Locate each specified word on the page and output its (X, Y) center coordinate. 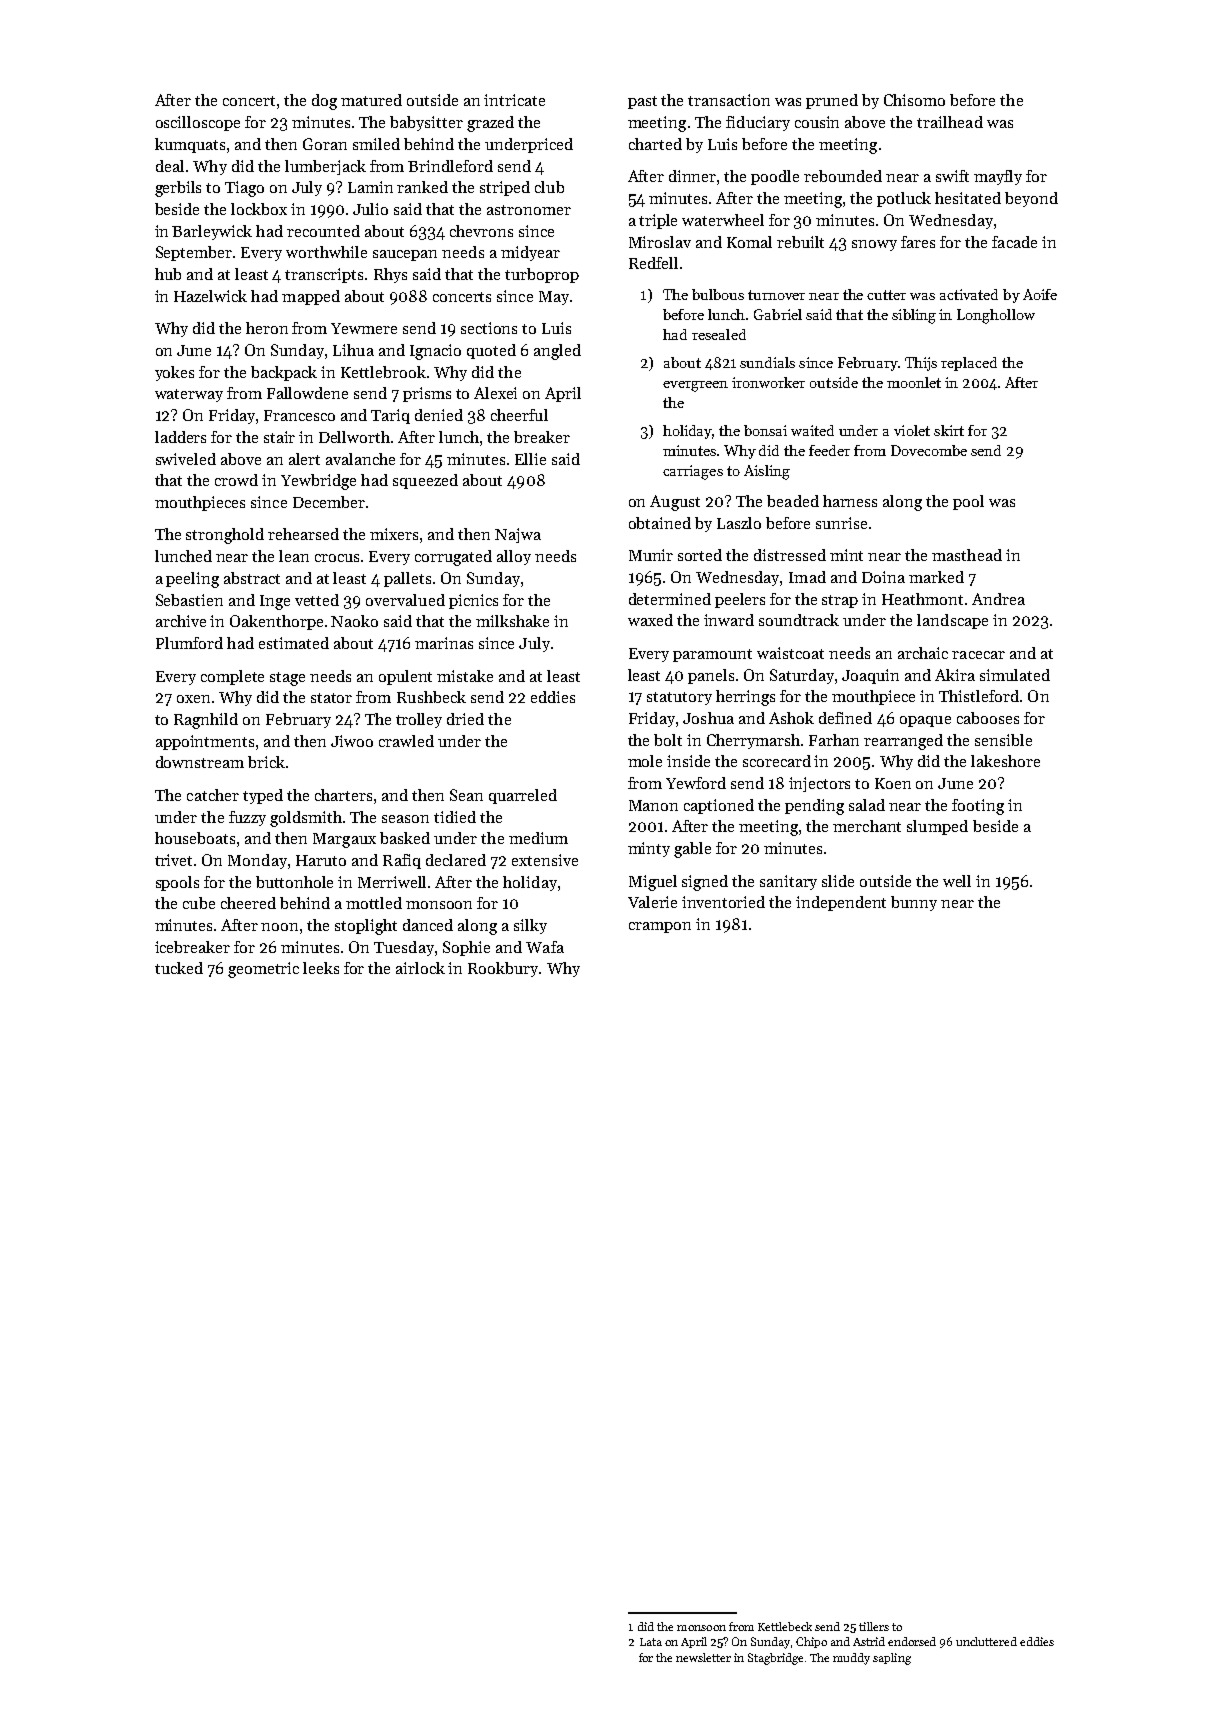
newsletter (703, 1657)
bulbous (718, 294)
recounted (323, 231)
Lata (651, 1642)
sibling (914, 316)
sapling (892, 1659)
